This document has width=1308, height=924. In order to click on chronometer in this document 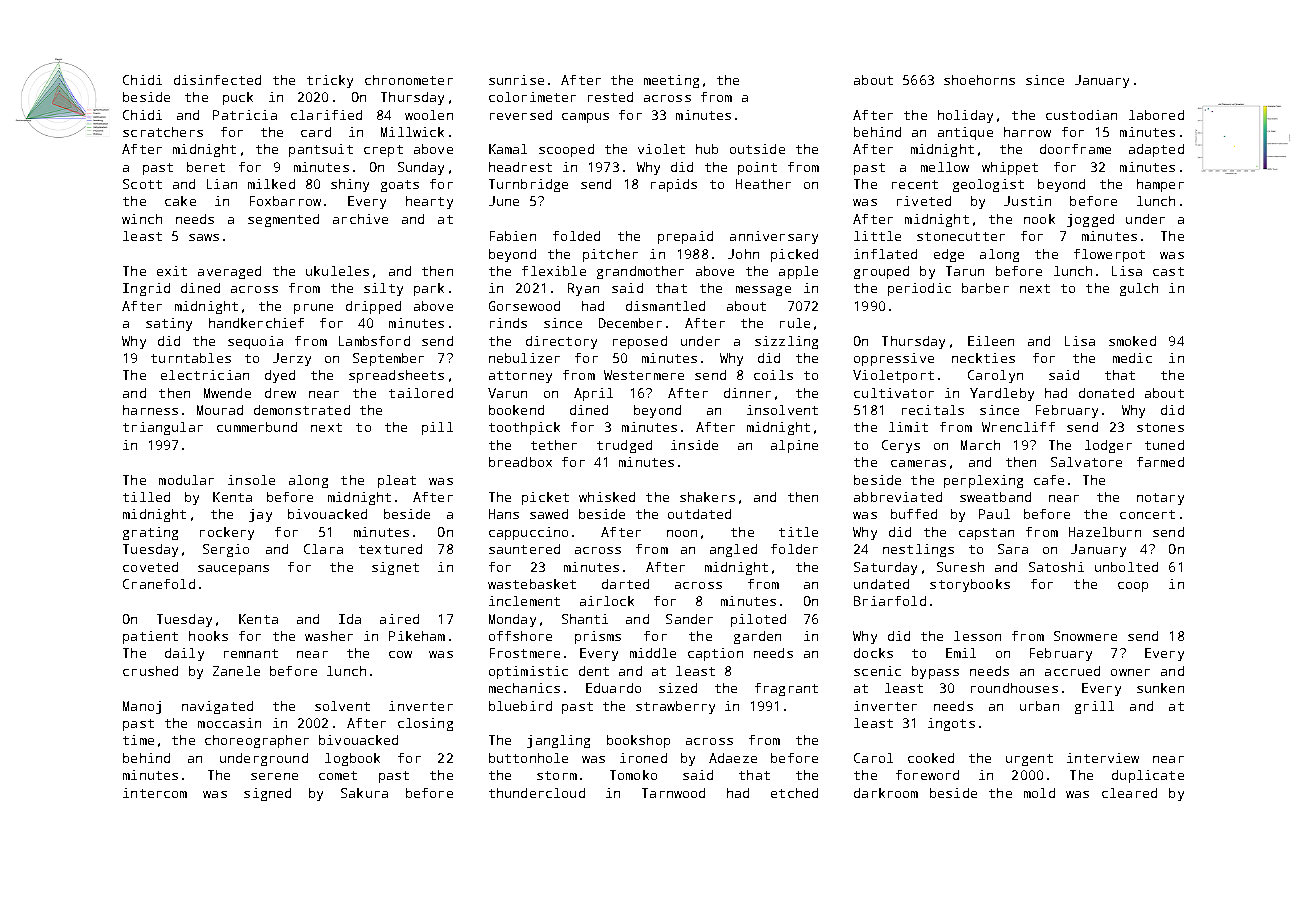, I will do `click(409, 80)`.
